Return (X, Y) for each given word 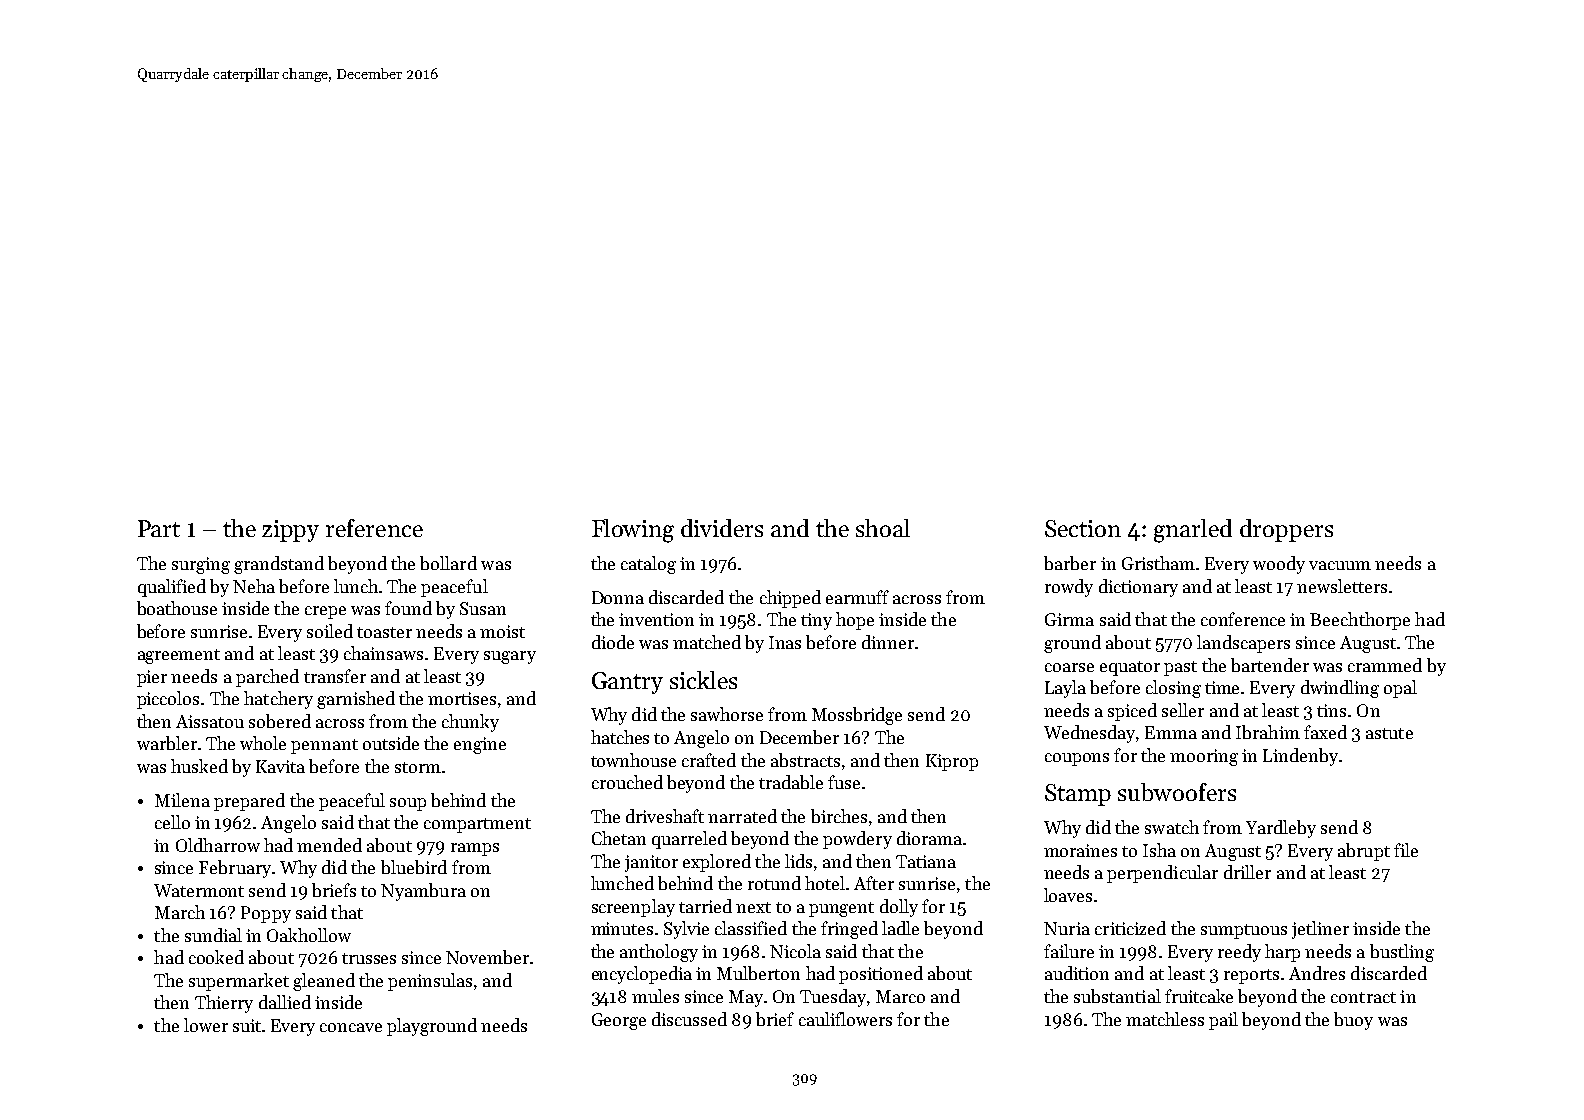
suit (247, 1025)
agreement (179, 656)
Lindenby (1300, 757)
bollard (448, 563)
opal (1400, 689)
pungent (841, 909)
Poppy (266, 914)
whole (263, 743)
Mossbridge (857, 716)
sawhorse (727, 714)
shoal (883, 528)
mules (655, 996)
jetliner (1320, 930)
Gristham (1158, 563)
